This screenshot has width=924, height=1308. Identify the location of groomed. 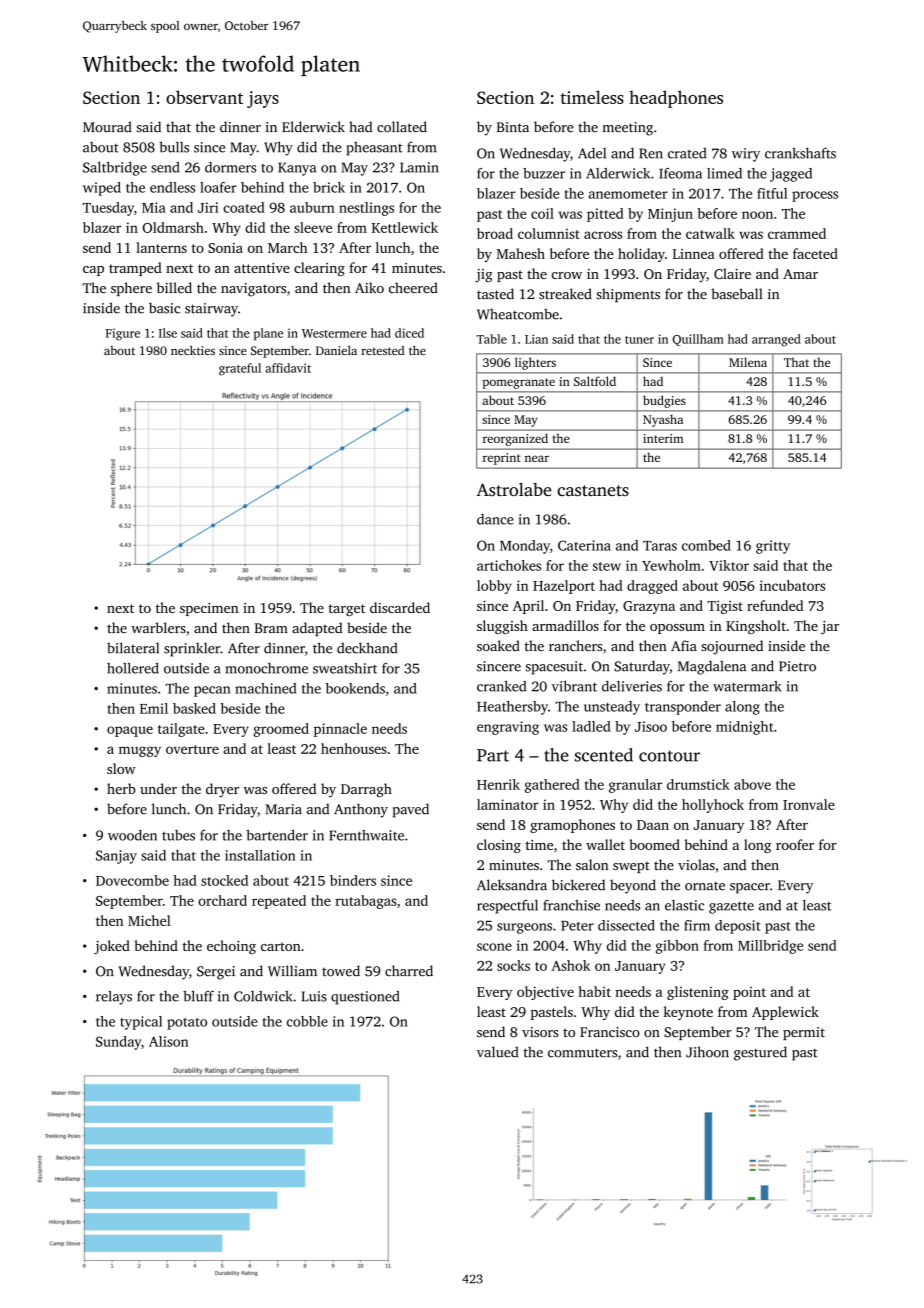
(281, 730).
